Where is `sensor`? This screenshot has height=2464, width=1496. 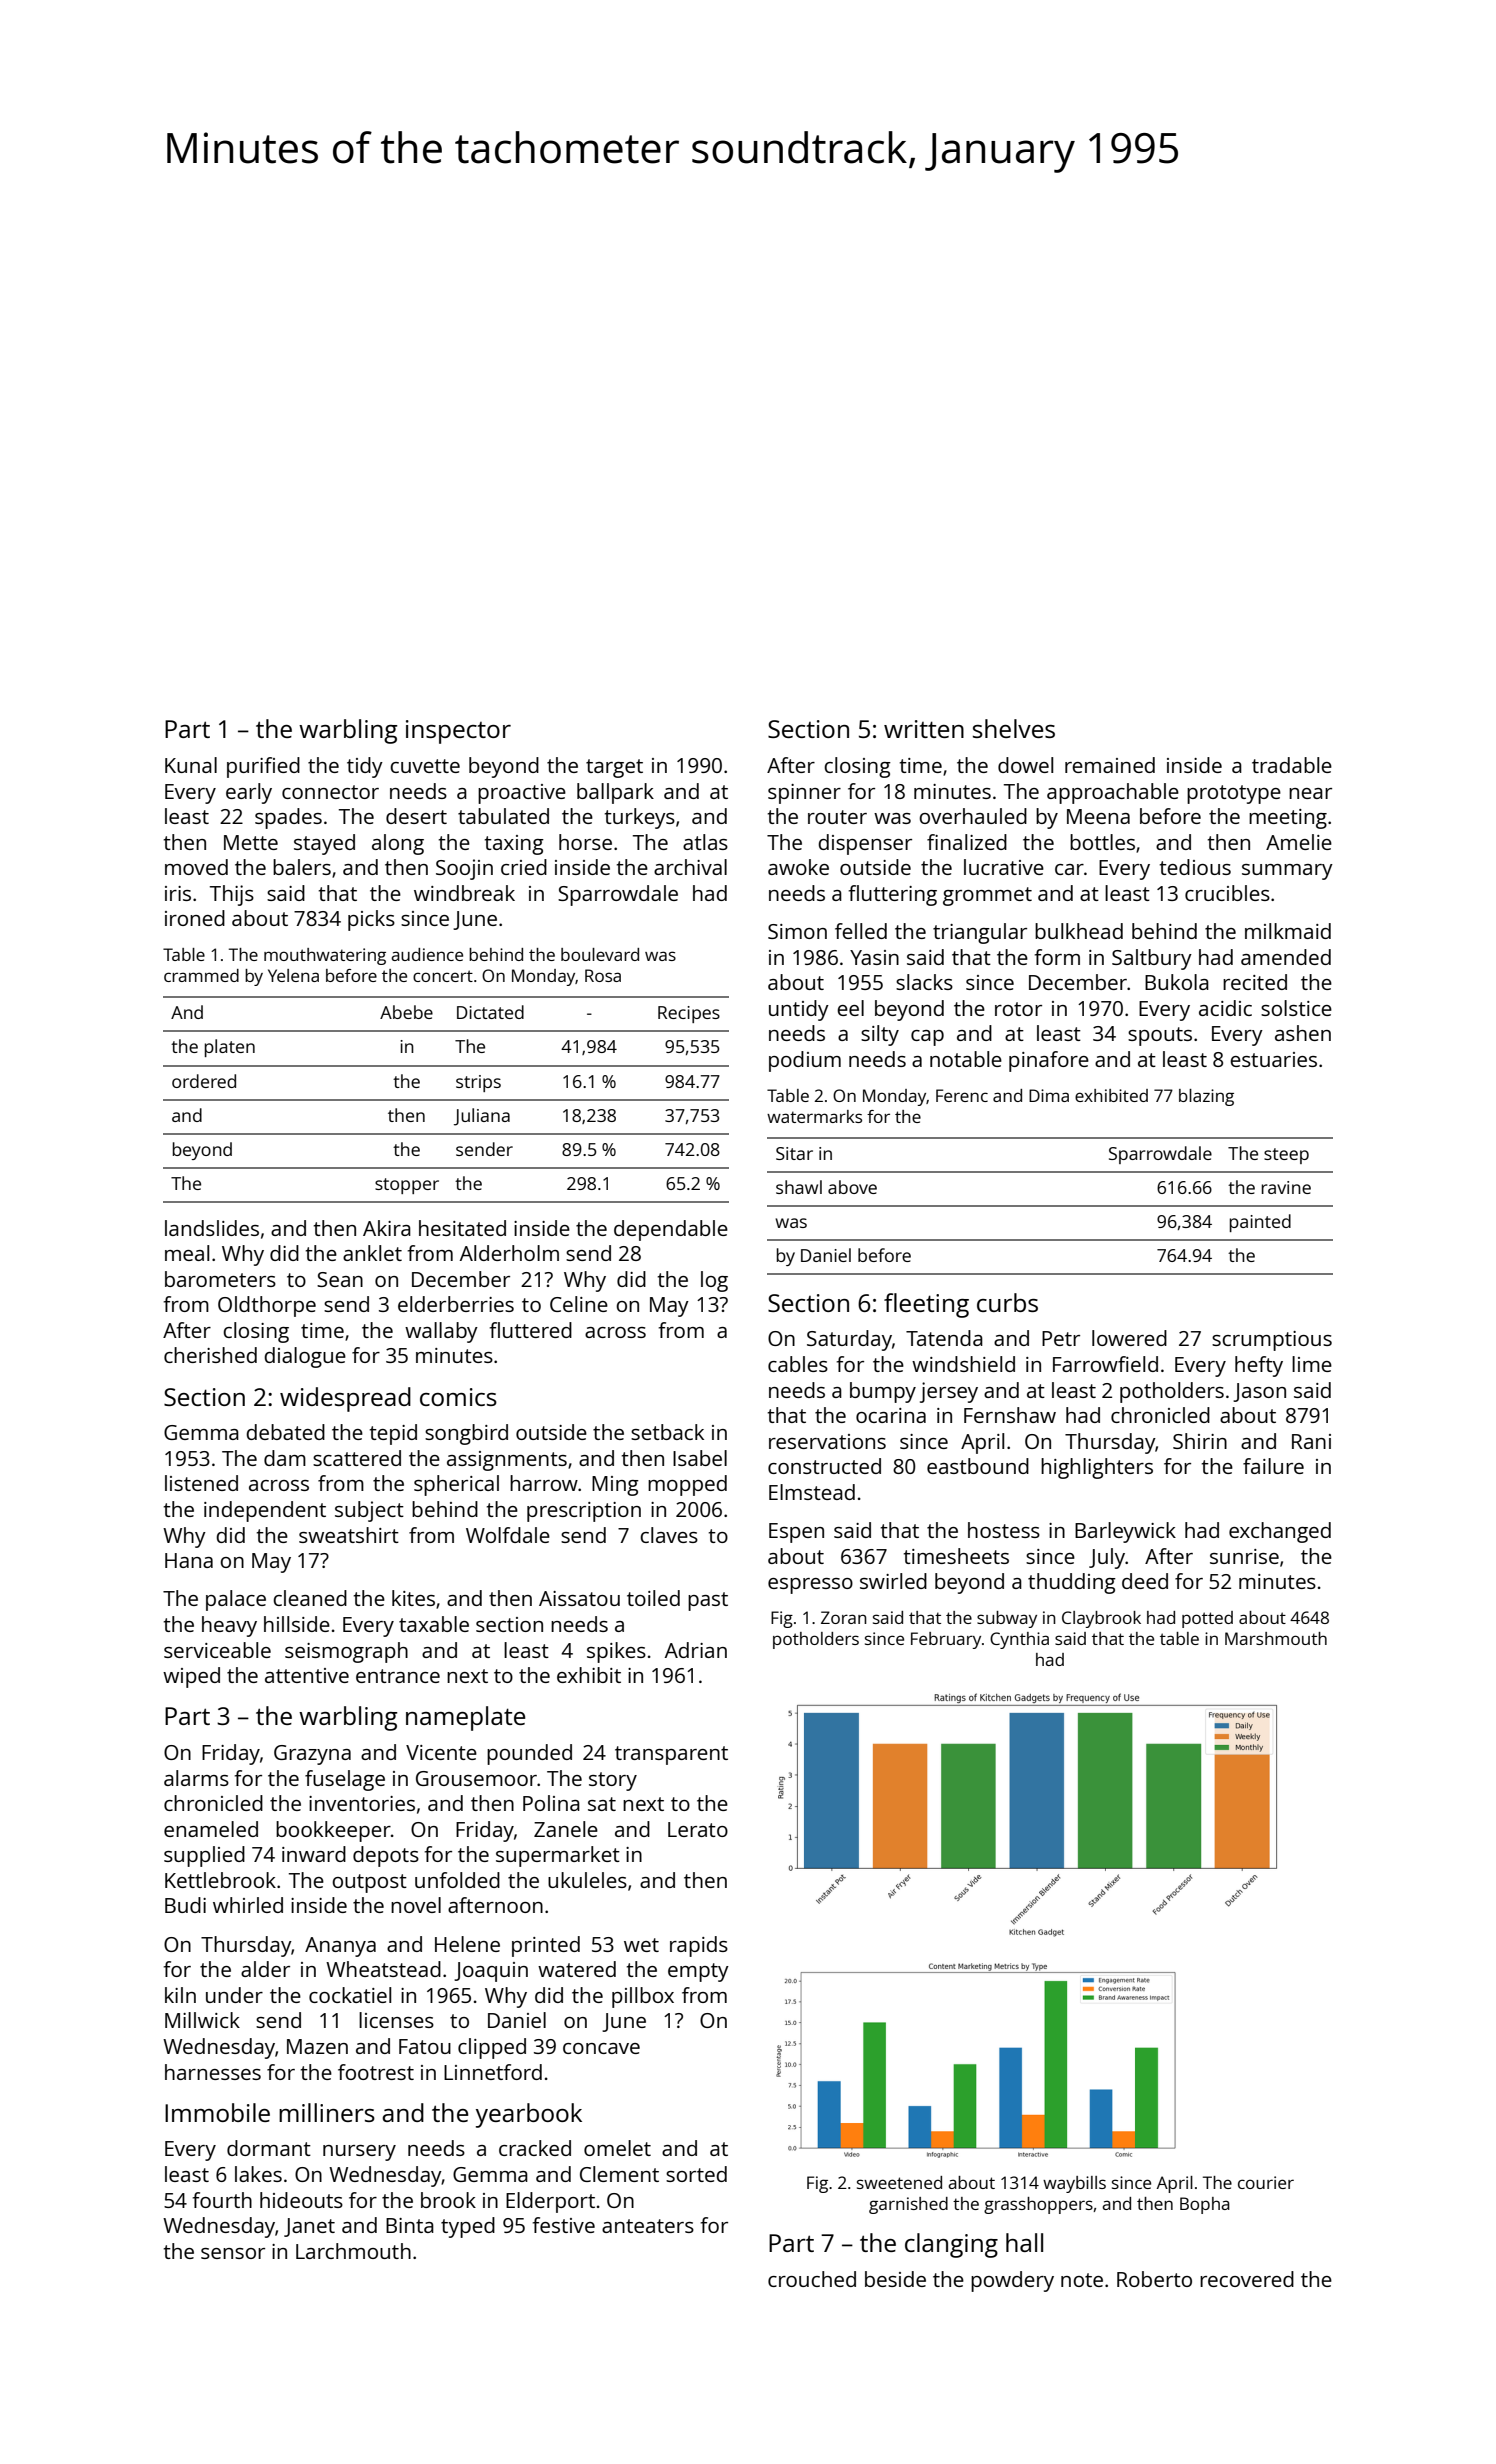 sensor is located at coordinates (233, 2253).
